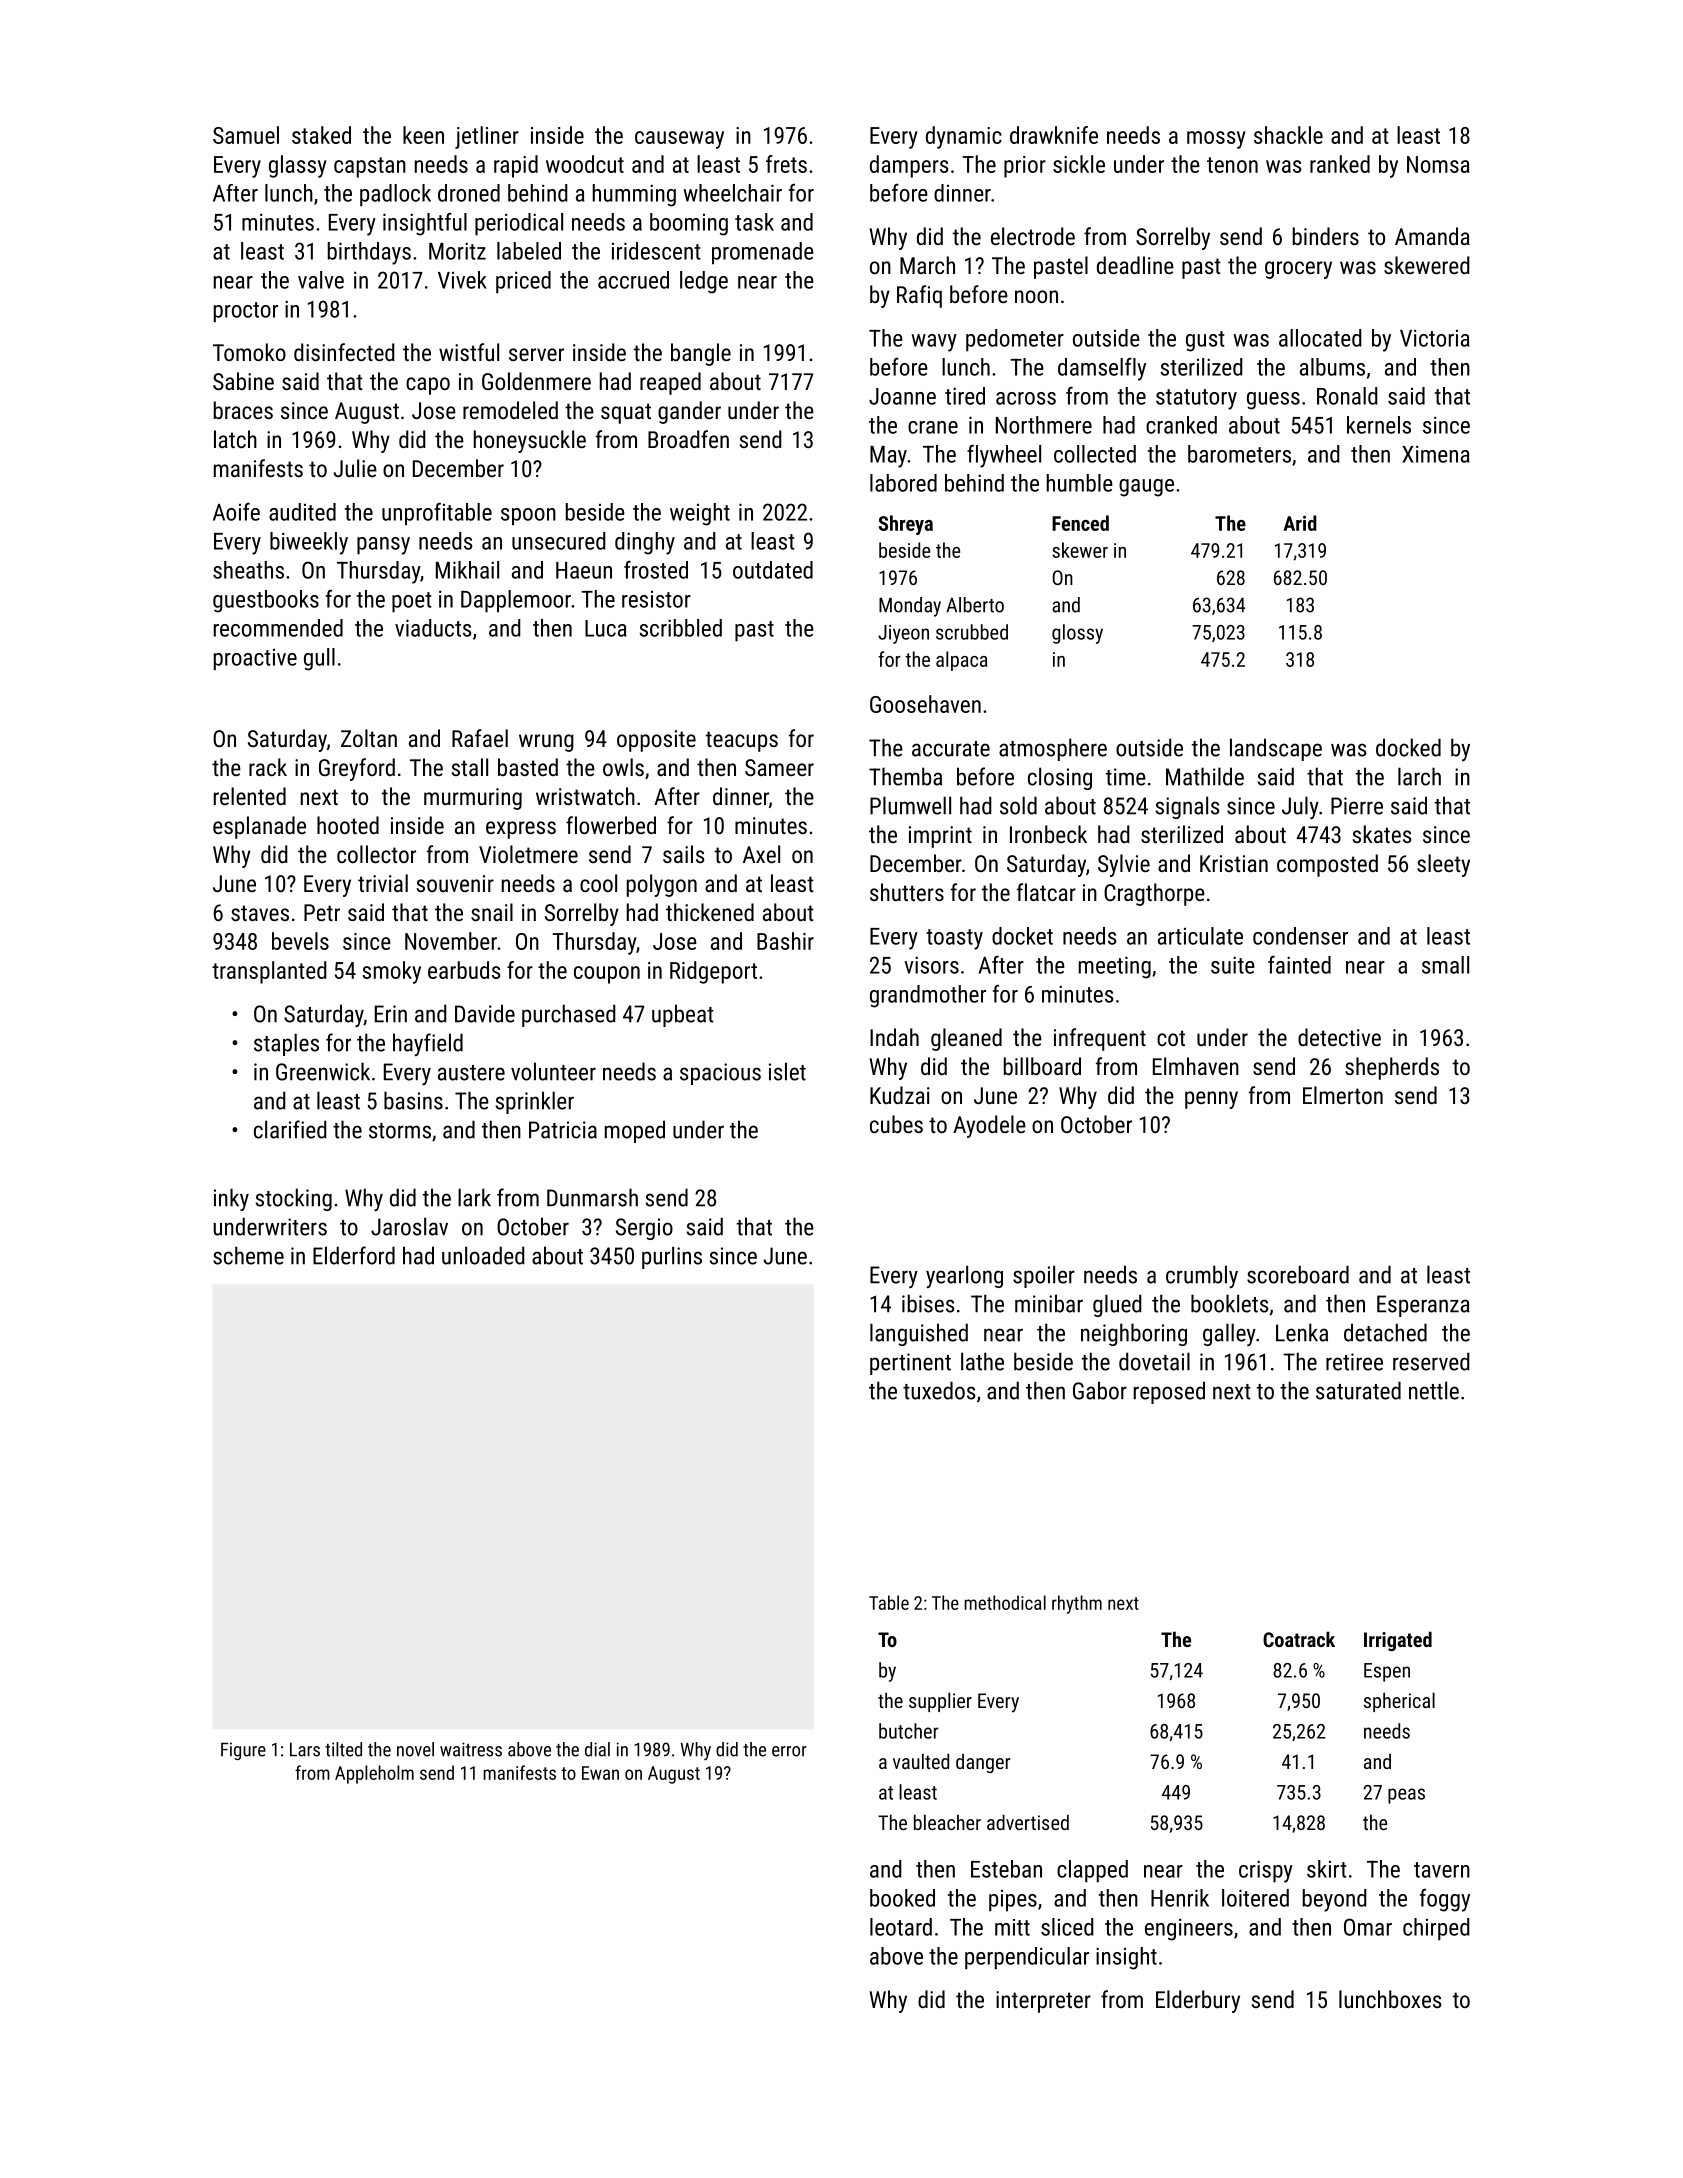  What do you see at coordinates (321, 280) in the screenshot?
I see `valve` at bounding box center [321, 280].
